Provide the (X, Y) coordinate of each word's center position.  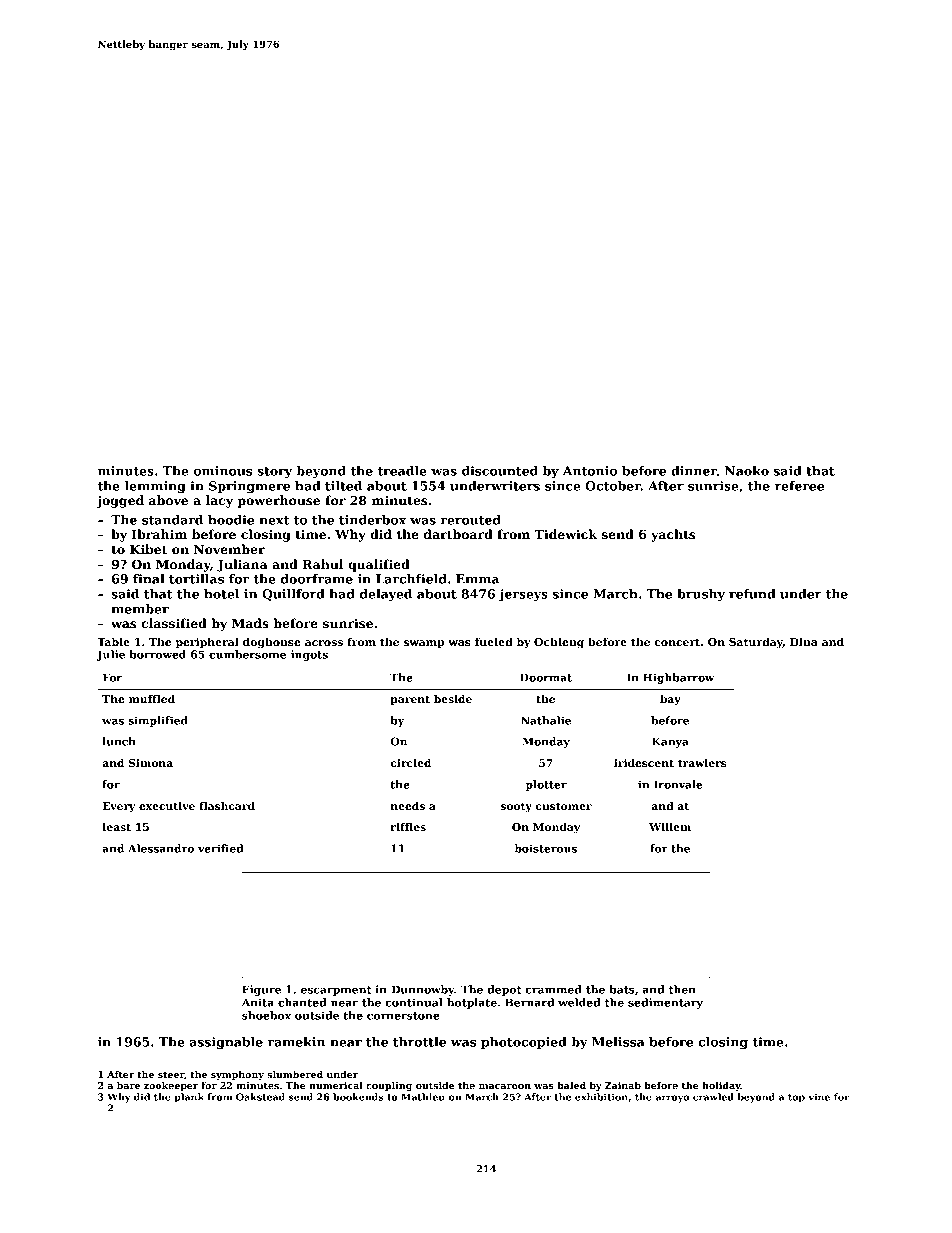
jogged (120, 501)
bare (128, 1085)
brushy (701, 595)
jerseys (523, 595)
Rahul (323, 564)
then (682, 989)
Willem (670, 827)
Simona (151, 763)
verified (220, 848)
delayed (386, 595)
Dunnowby (422, 990)
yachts (673, 535)
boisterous (546, 848)
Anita (258, 1002)
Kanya (670, 742)
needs (408, 806)
